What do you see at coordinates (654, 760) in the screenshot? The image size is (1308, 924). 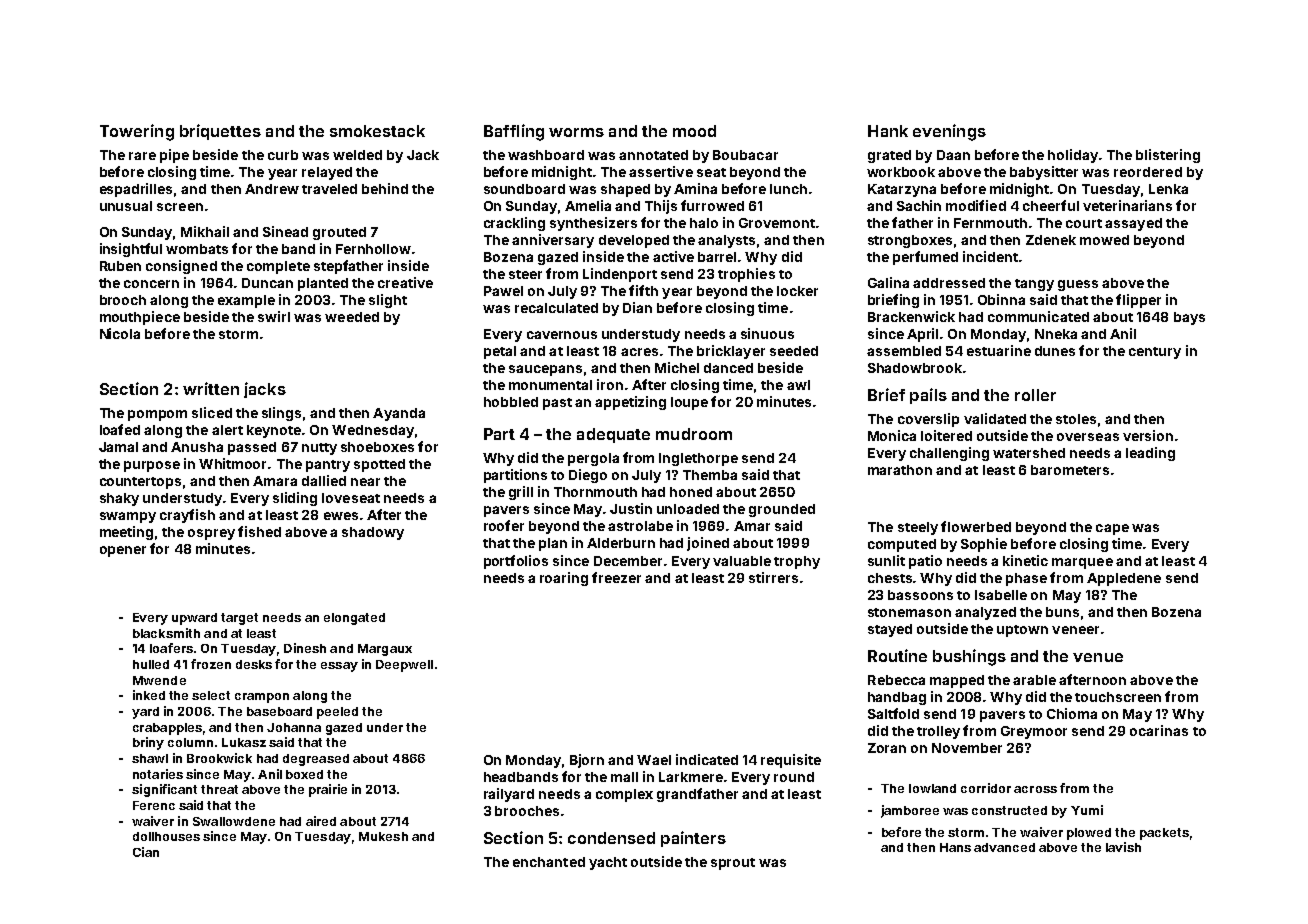 I see `Wael` at bounding box center [654, 760].
